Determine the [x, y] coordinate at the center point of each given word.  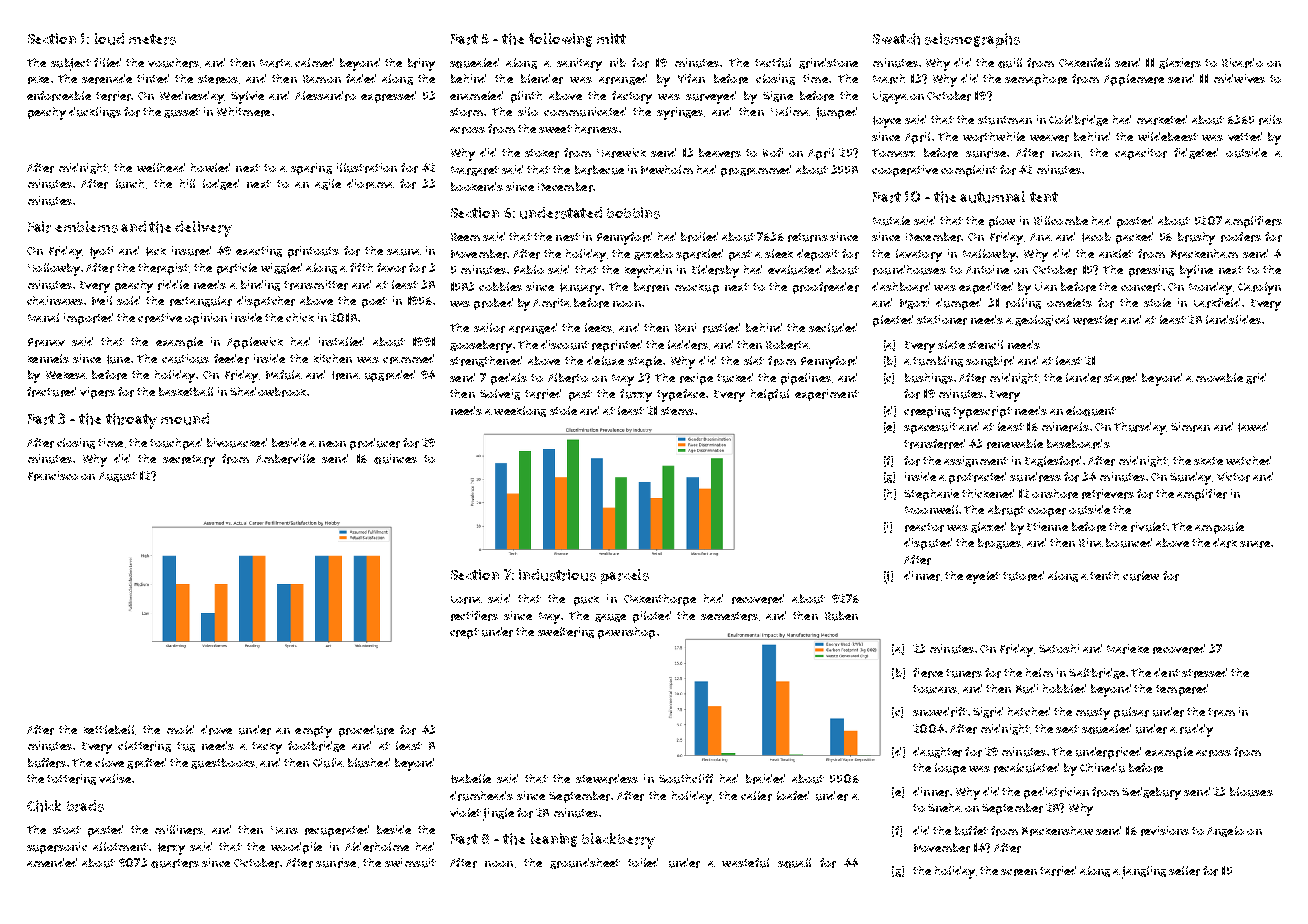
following [560, 40]
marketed [1162, 120]
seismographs [972, 40]
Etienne [1047, 526]
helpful [770, 395]
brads [85, 806]
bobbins [633, 213]
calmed [314, 62]
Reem [465, 237]
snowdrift [940, 712]
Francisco [53, 476]
